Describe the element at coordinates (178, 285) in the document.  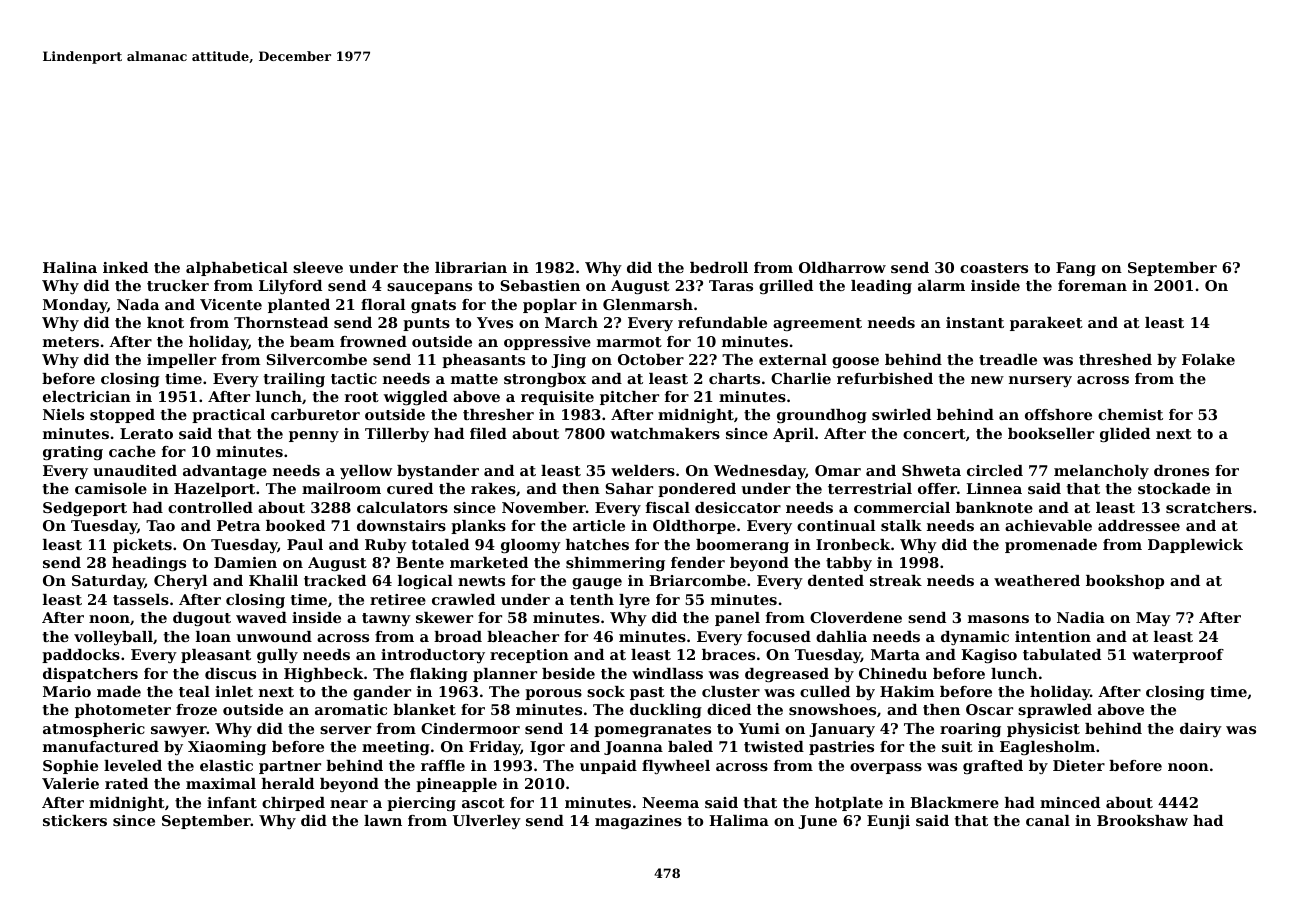
I see `trucker` at that location.
